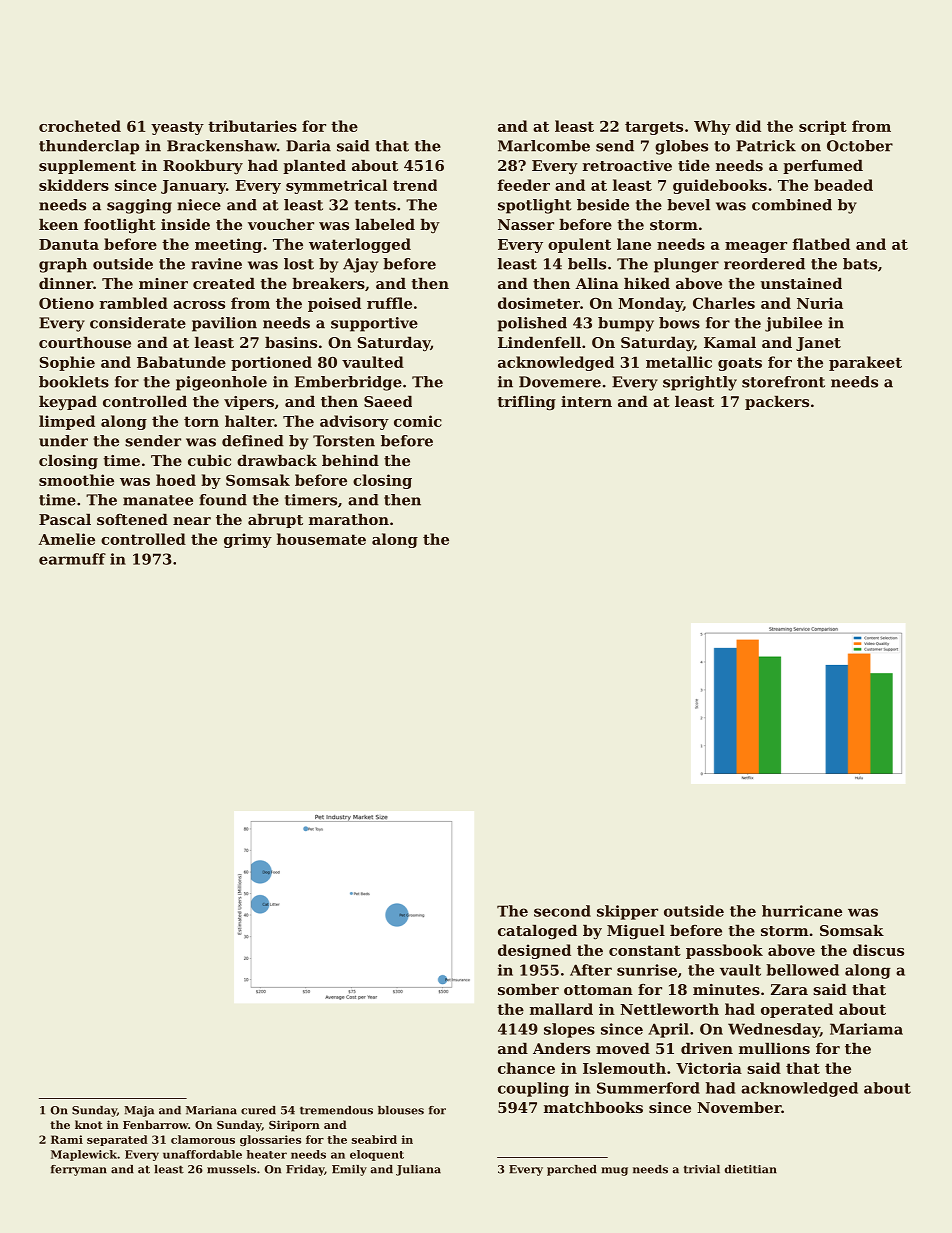 The height and width of the screenshot is (1233, 952). Describe the element at coordinates (586, 401) in the screenshot. I see `intern` at that location.
